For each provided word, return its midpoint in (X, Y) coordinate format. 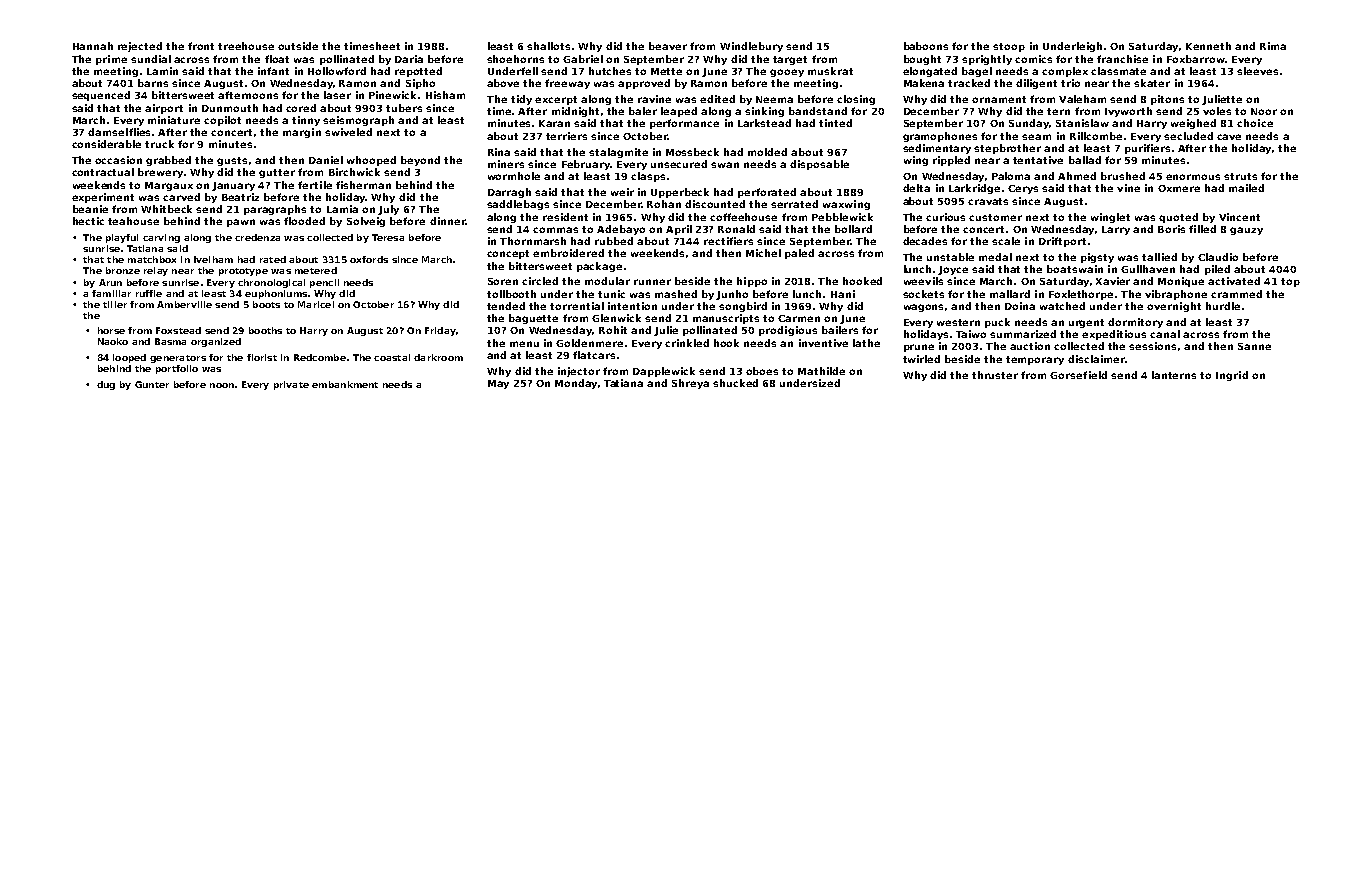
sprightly (987, 60)
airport (164, 109)
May (498, 384)
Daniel (326, 160)
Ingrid (1232, 376)
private (291, 385)
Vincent (1239, 217)
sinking (764, 112)
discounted (715, 204)
